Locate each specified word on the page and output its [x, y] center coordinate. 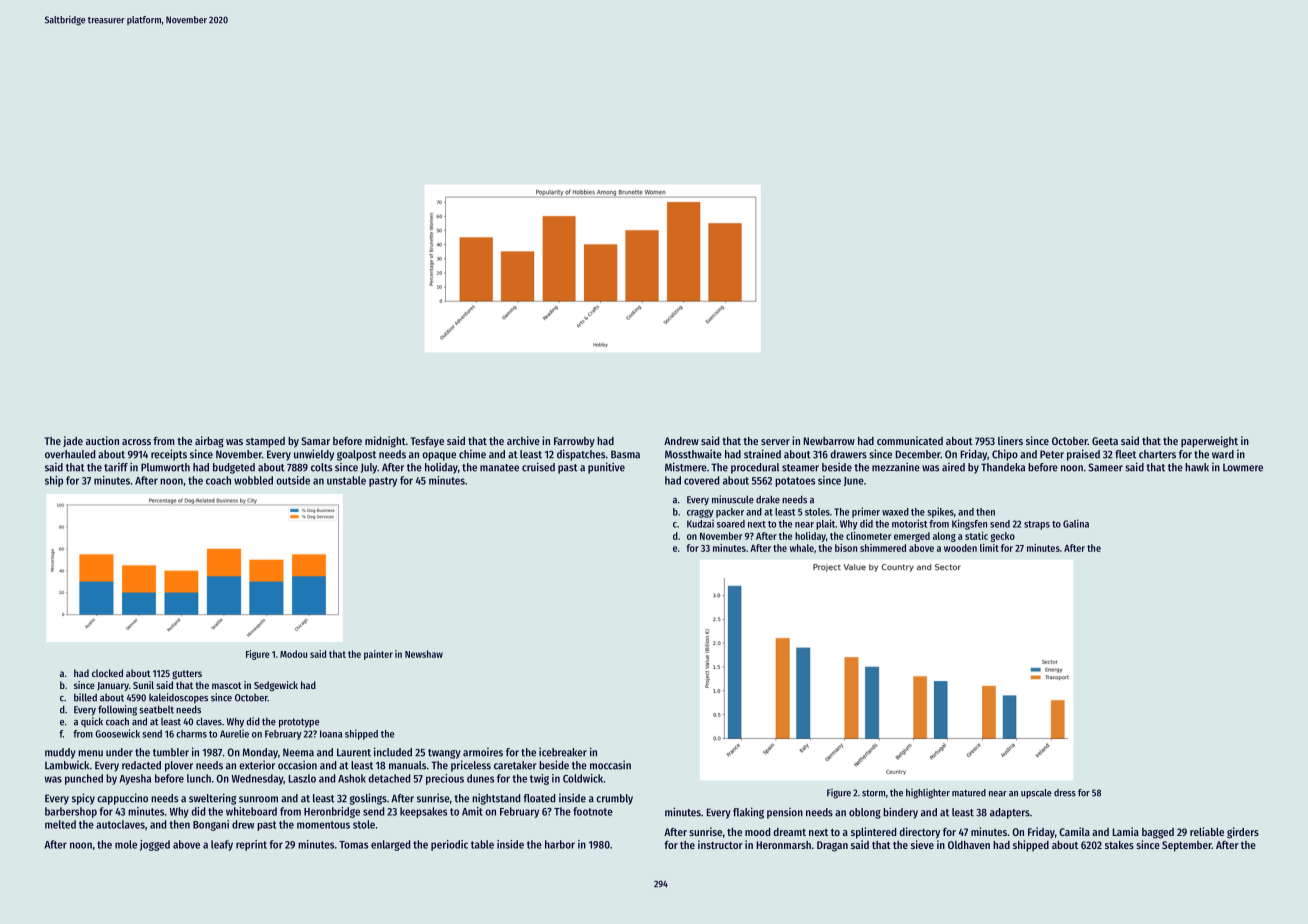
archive [523, 440]
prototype [299, 723]
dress [1065, 793]
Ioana [331, 734]
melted [60, 824]
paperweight [1209, 442]
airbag [209, 442]
